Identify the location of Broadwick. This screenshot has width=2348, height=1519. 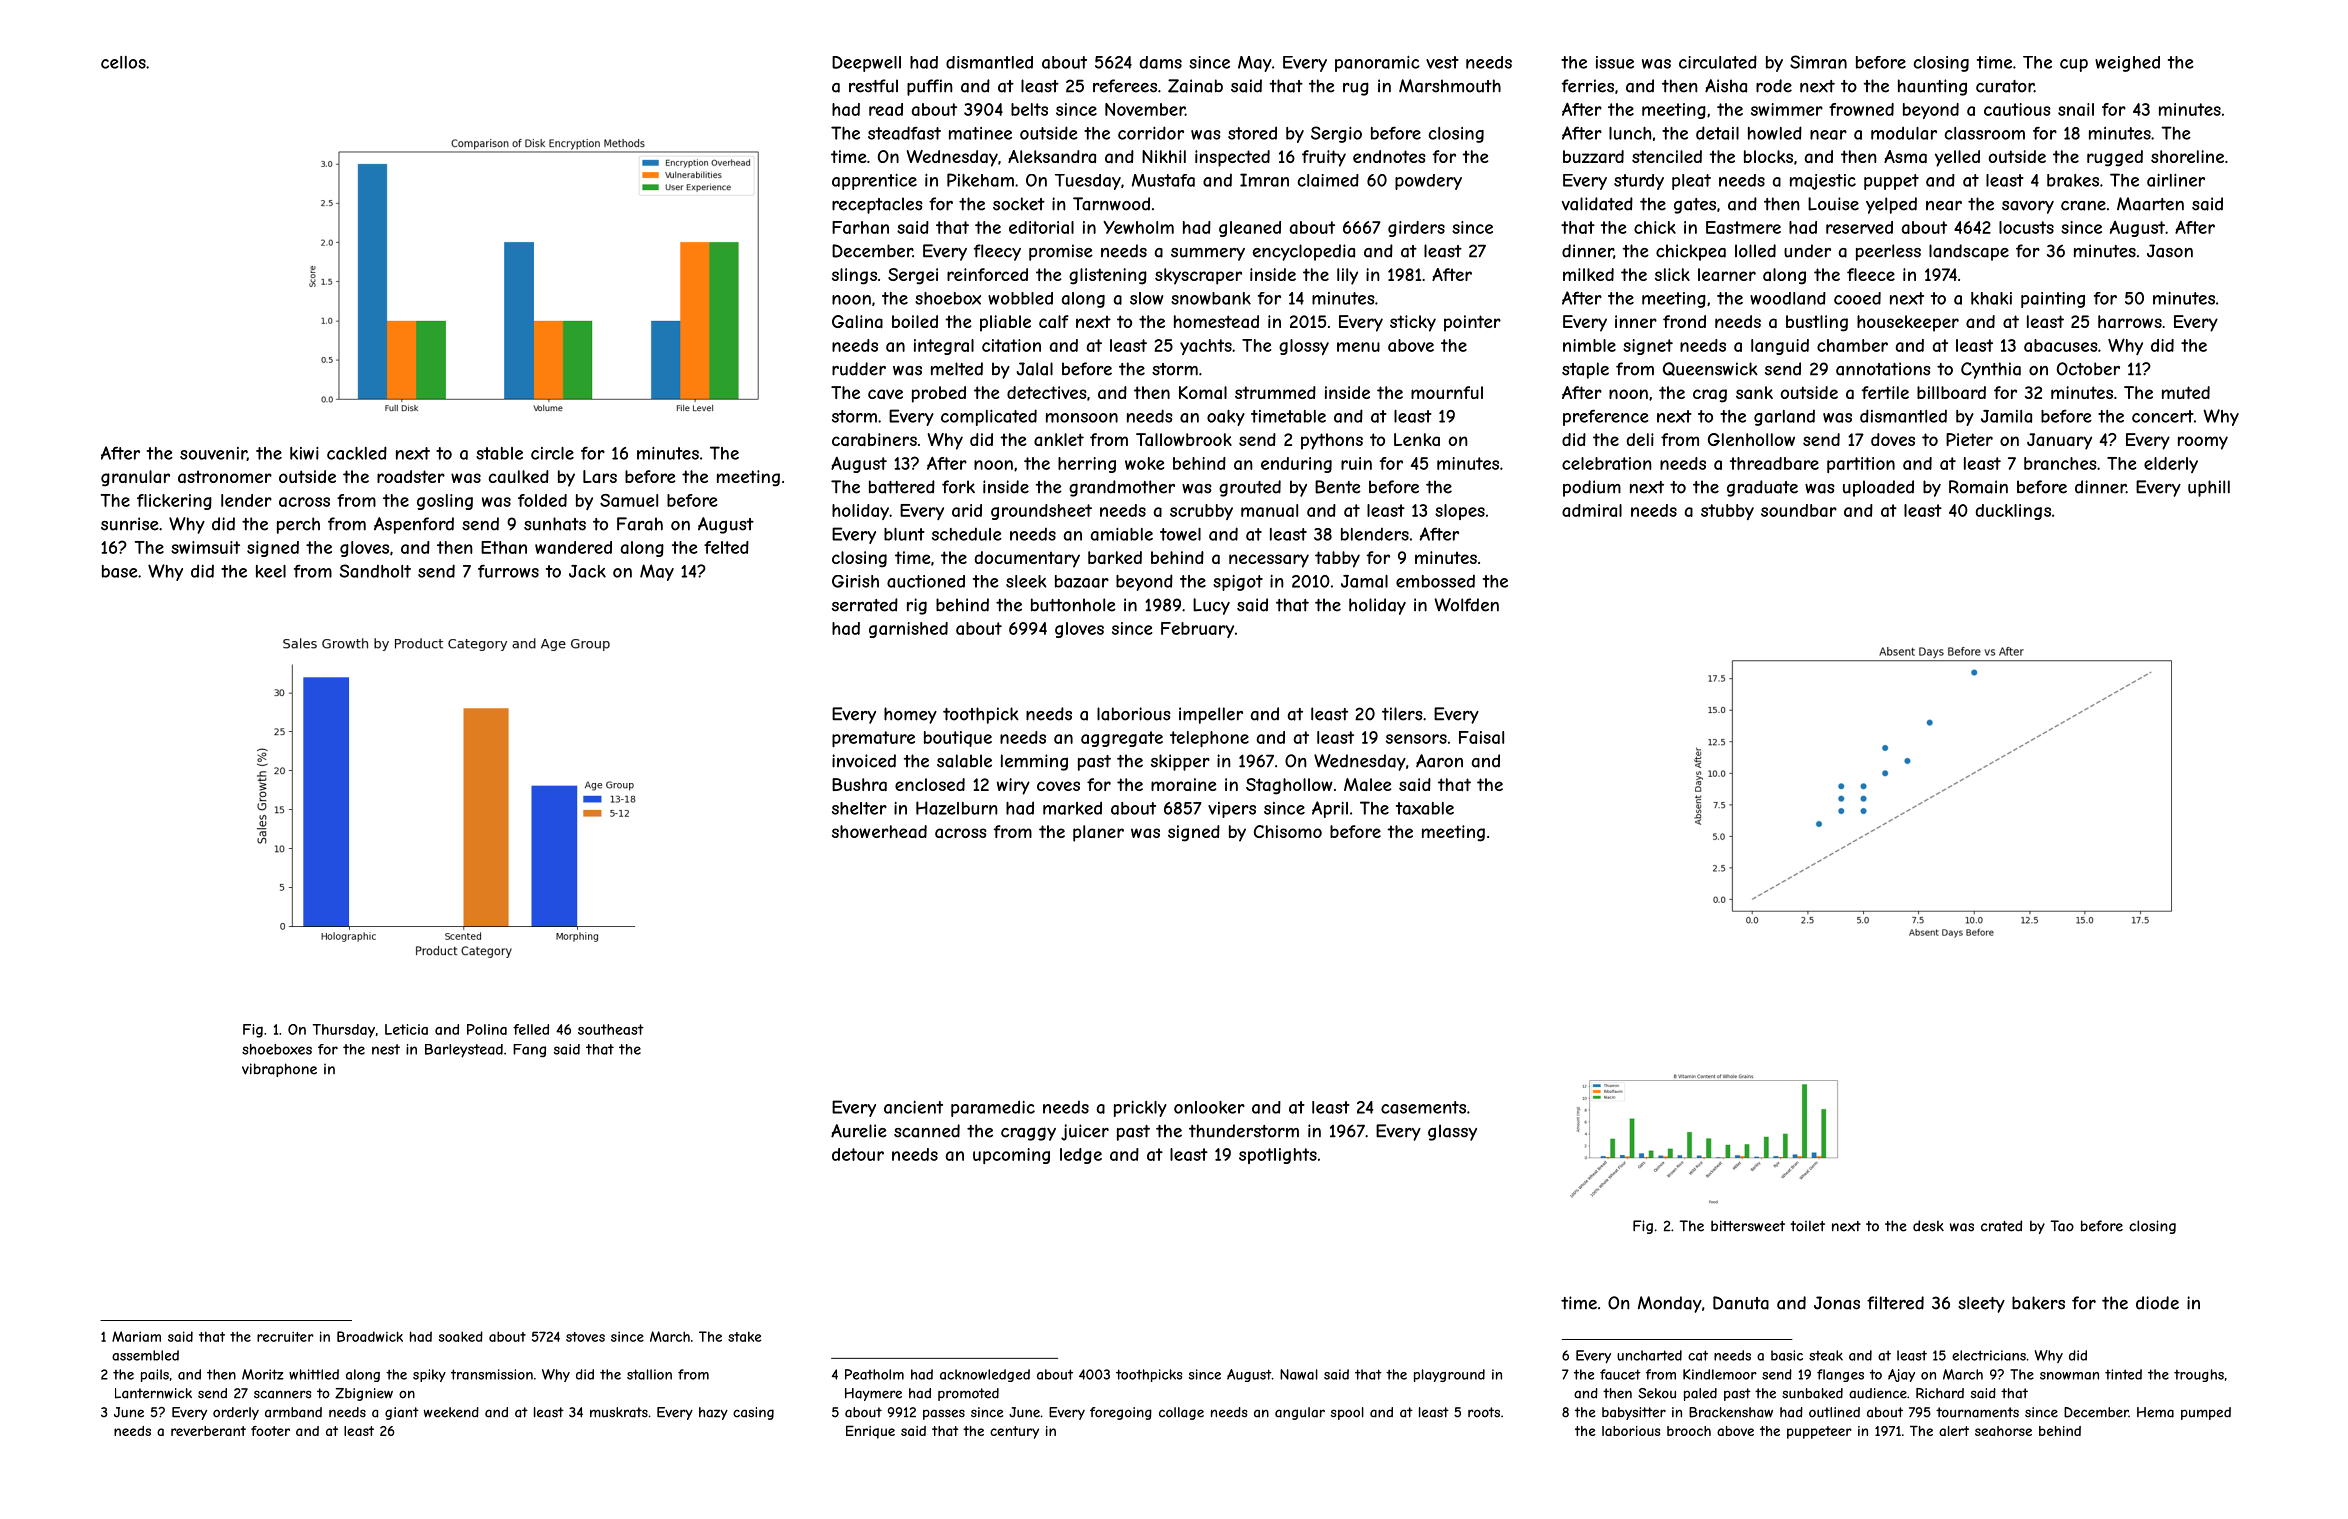
(370, 1336).
